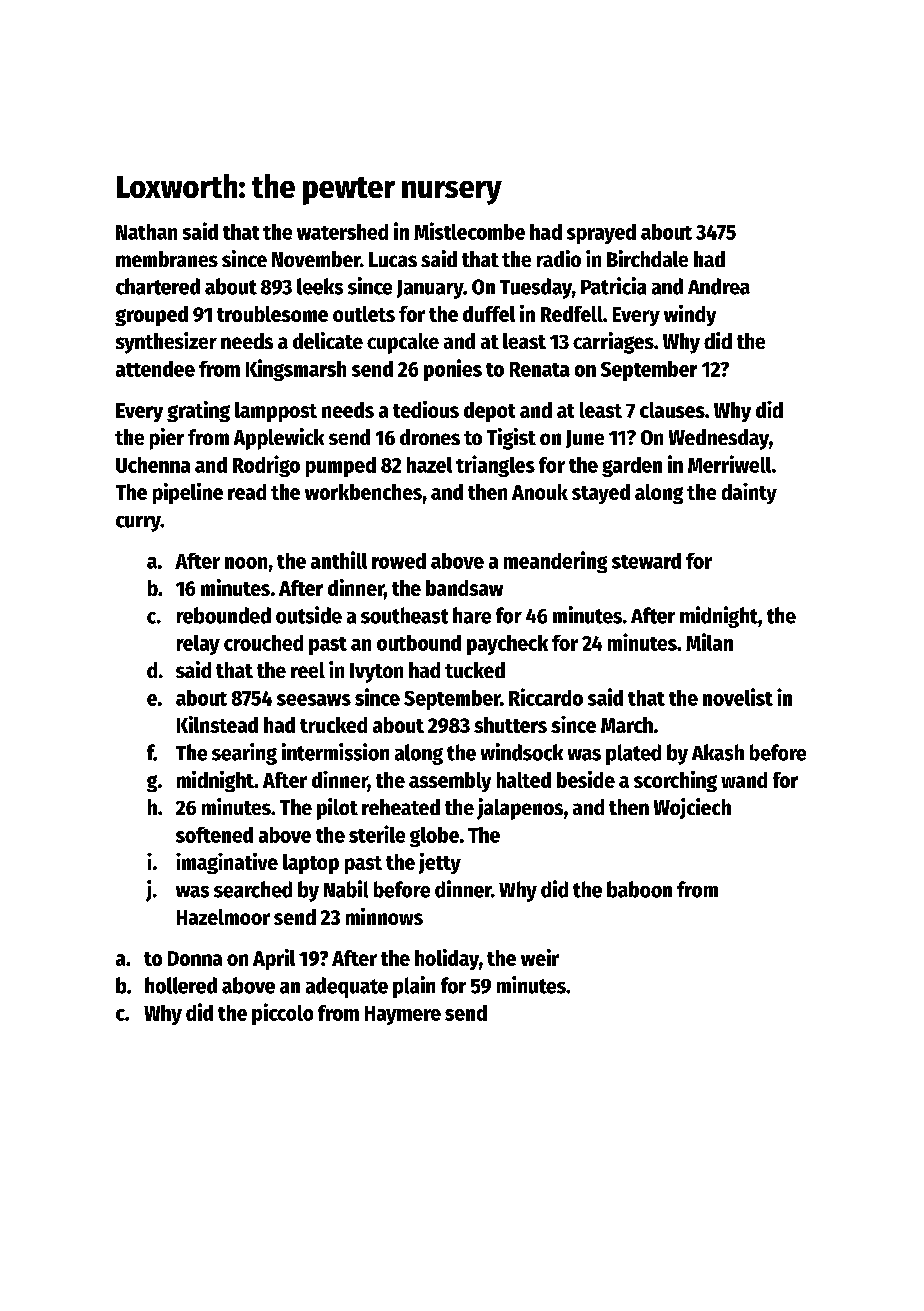 The width and height of the screenshot is (924, 1311). What do you see at coordinates (489, 412) in the screenshot?
I see `depot` at bounding box center [489, 412].
